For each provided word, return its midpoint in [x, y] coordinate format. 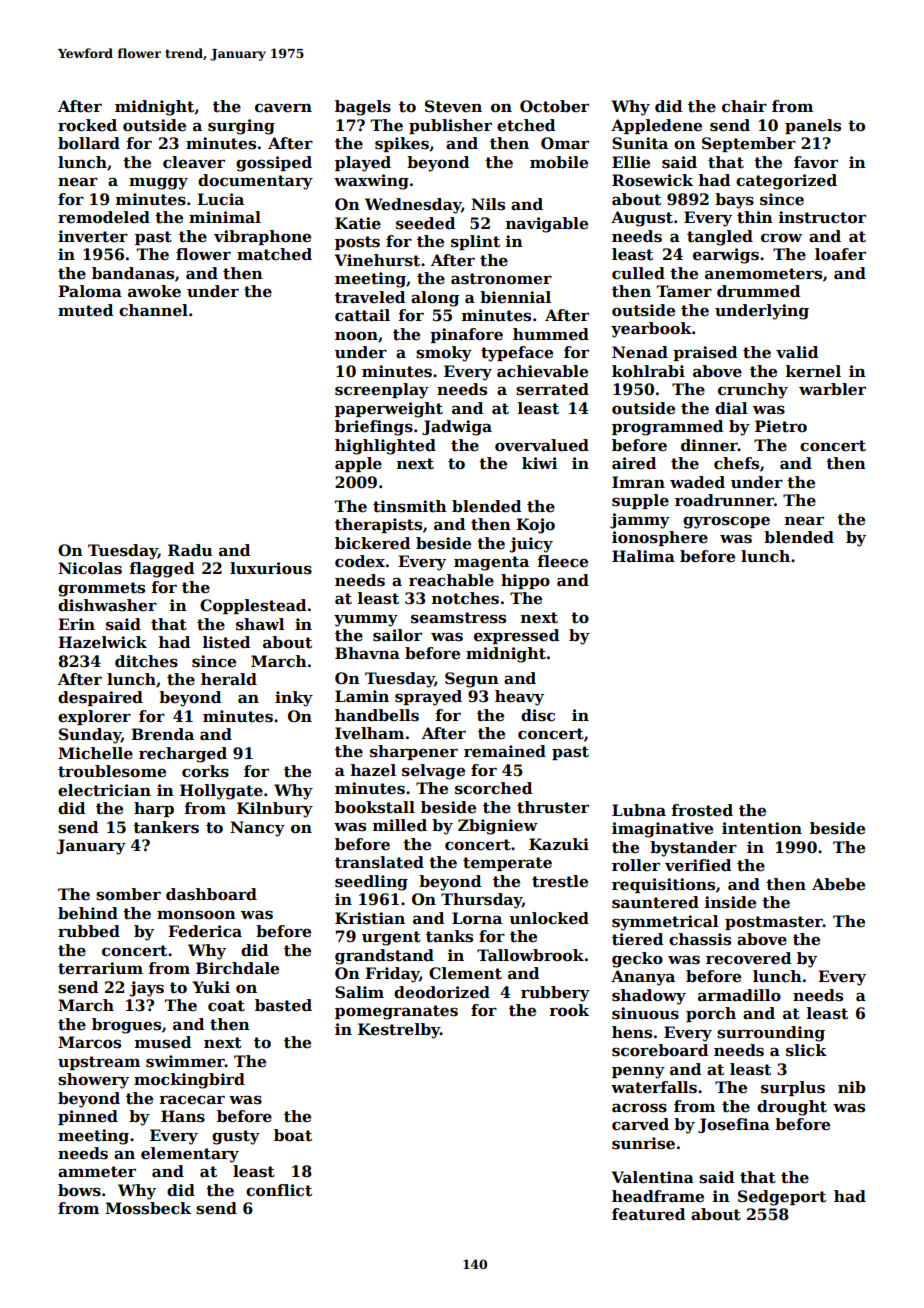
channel [153, 310]
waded [697, 482]
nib [852, 1087]
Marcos [89, 1042]
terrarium [100, 968]
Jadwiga [457, 428]
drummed [758, 291]
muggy [158, 184]
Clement [465, 973]
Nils [488, 204]
